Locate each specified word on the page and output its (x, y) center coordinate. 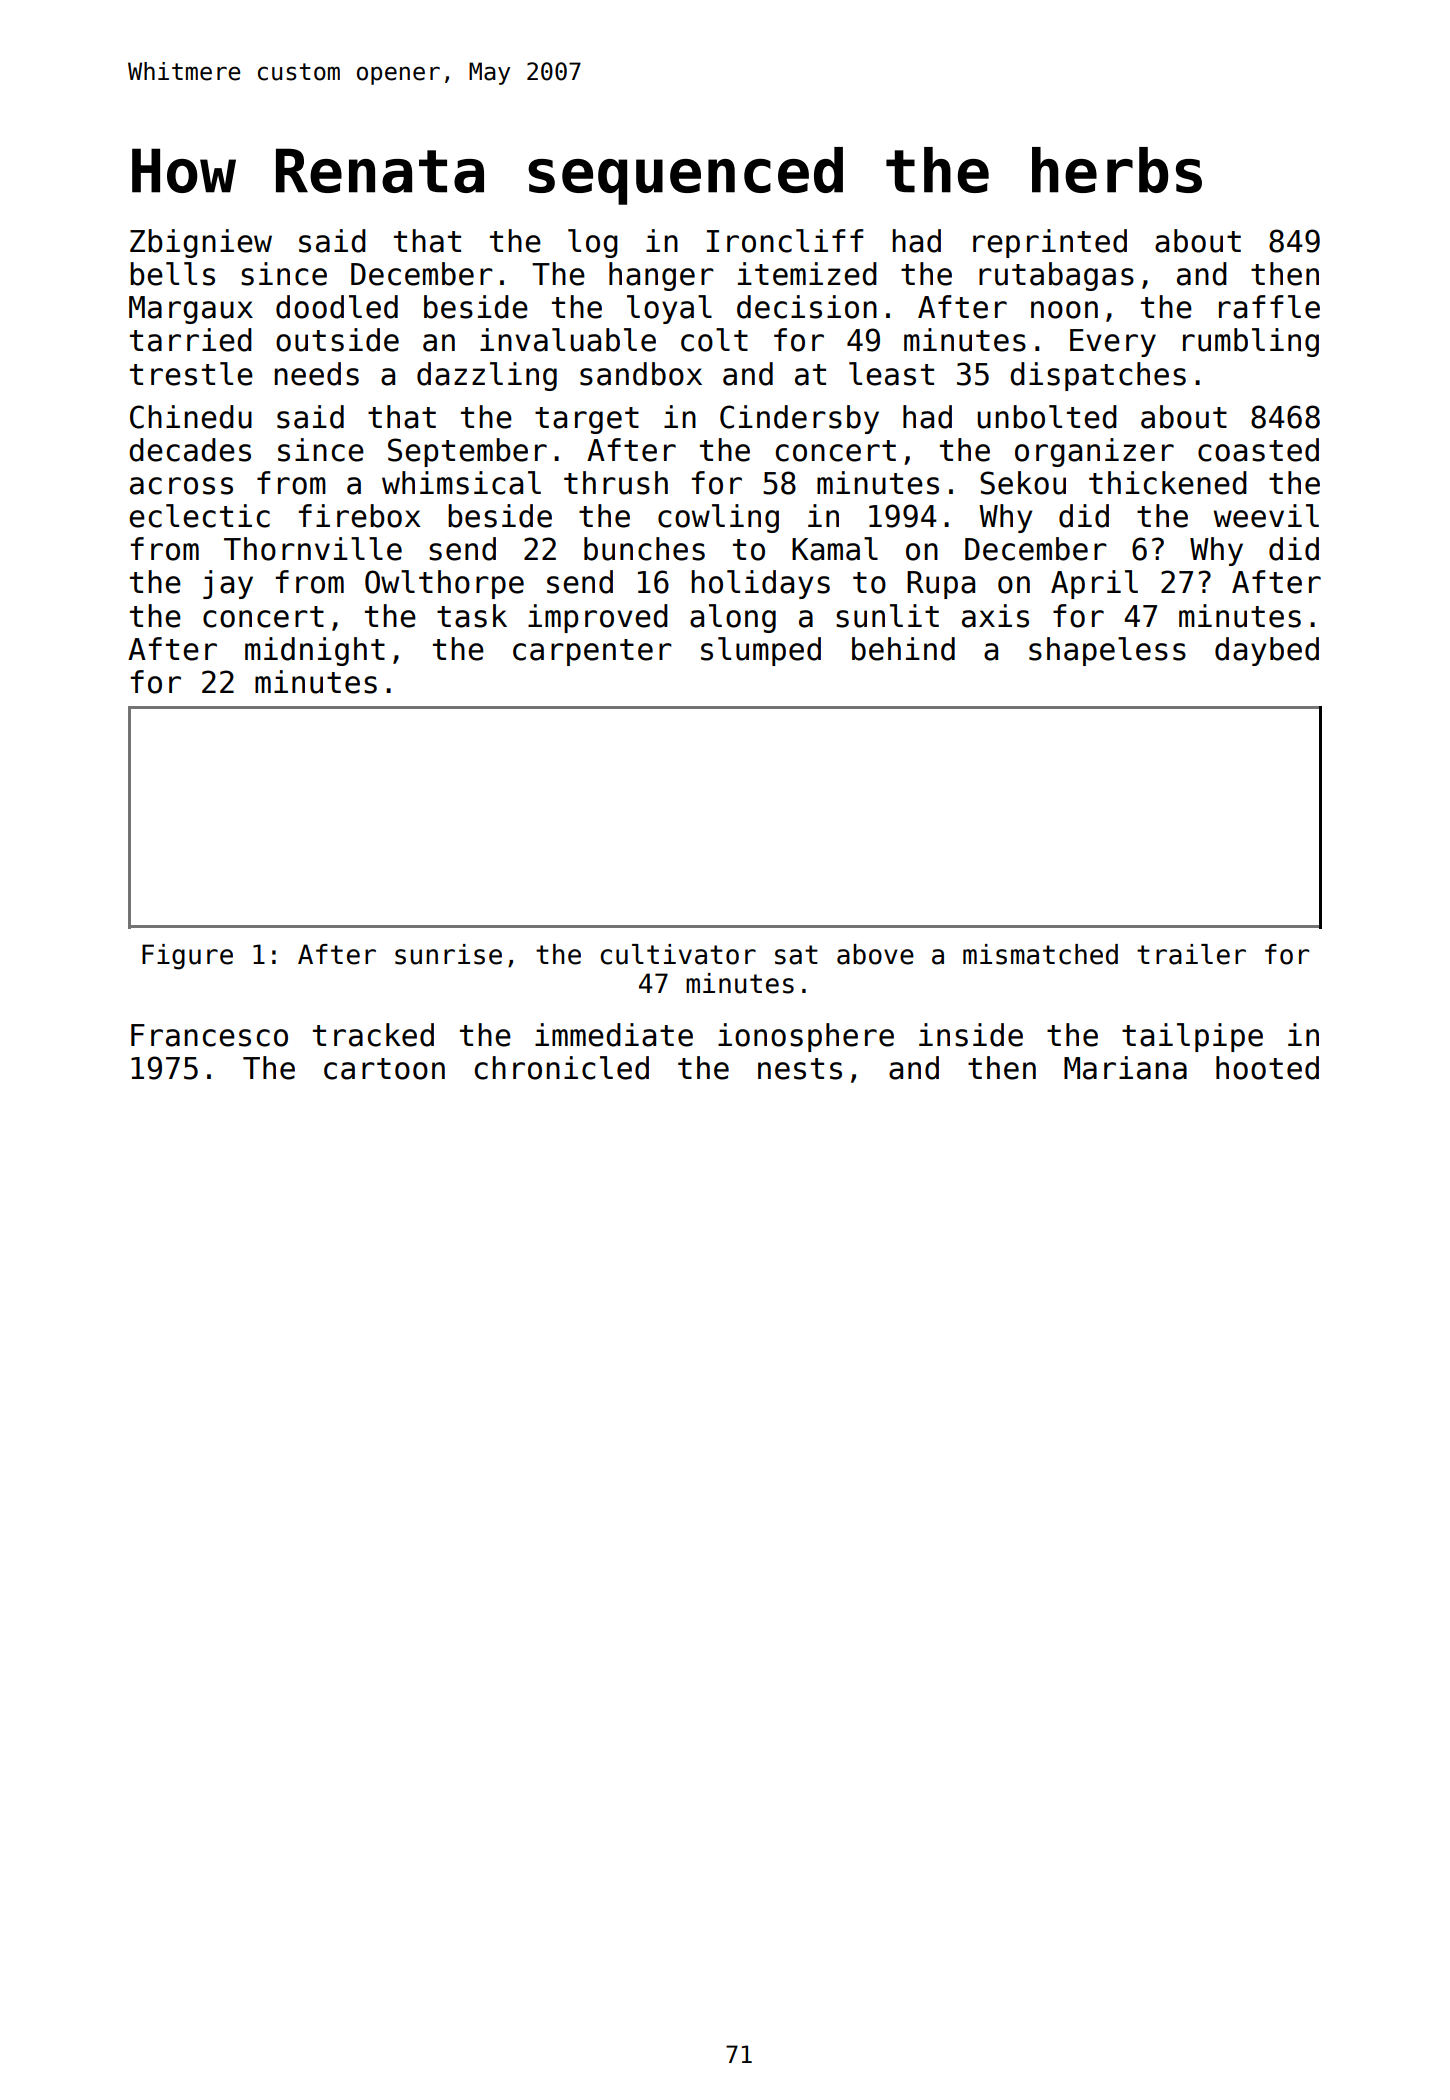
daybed (1267, 651)
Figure (187, 957)
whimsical (461, 483)
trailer (1191, 954)
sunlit (887, 616)
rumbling (1251, 342)
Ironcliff (785, 241)
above (875, 954)
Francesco (209, 1035)
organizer (1094, 452)
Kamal (835, 549)
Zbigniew (201, 243)
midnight (315, 651)
